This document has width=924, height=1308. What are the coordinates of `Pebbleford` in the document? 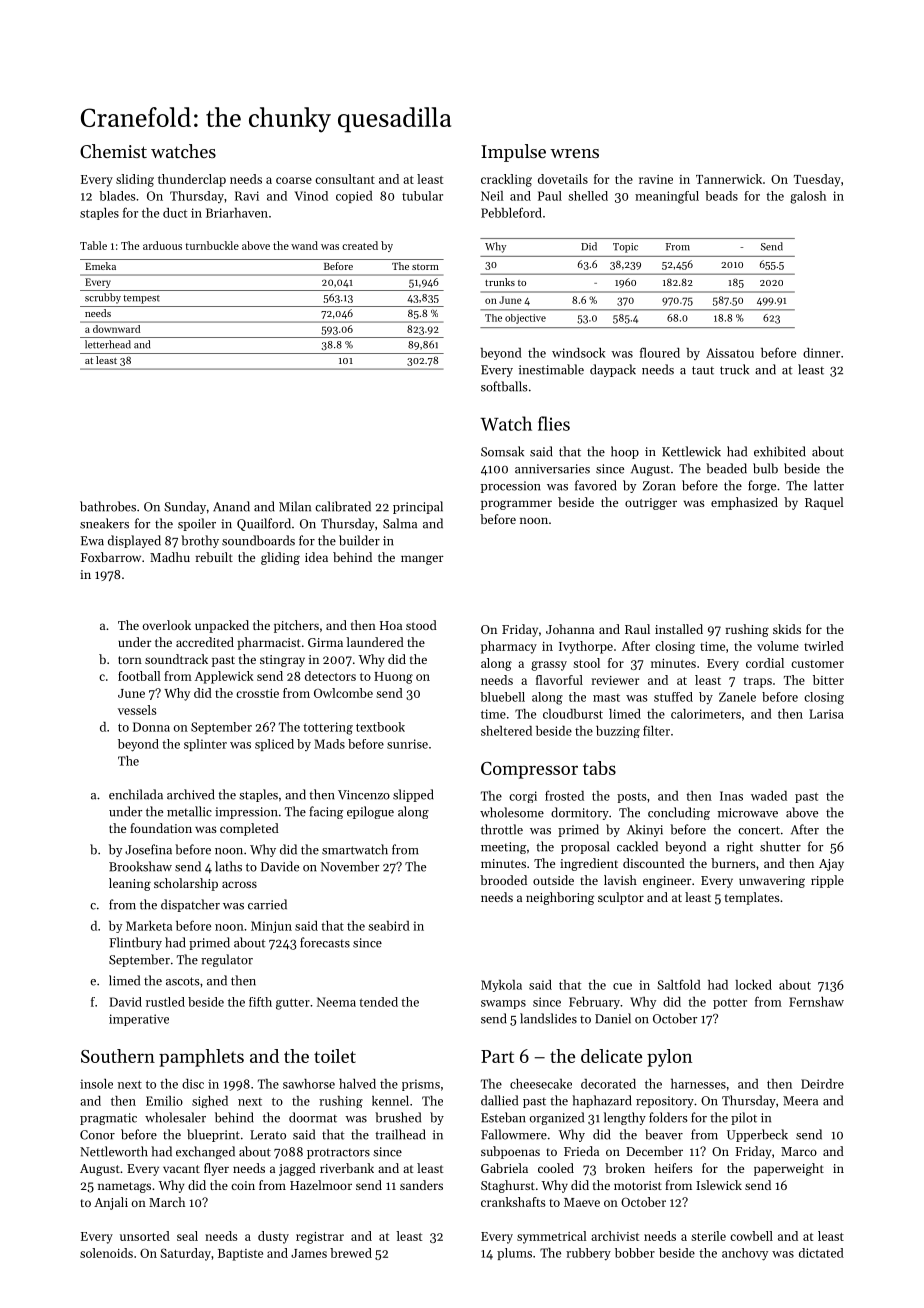 It's located at (511, 213).
